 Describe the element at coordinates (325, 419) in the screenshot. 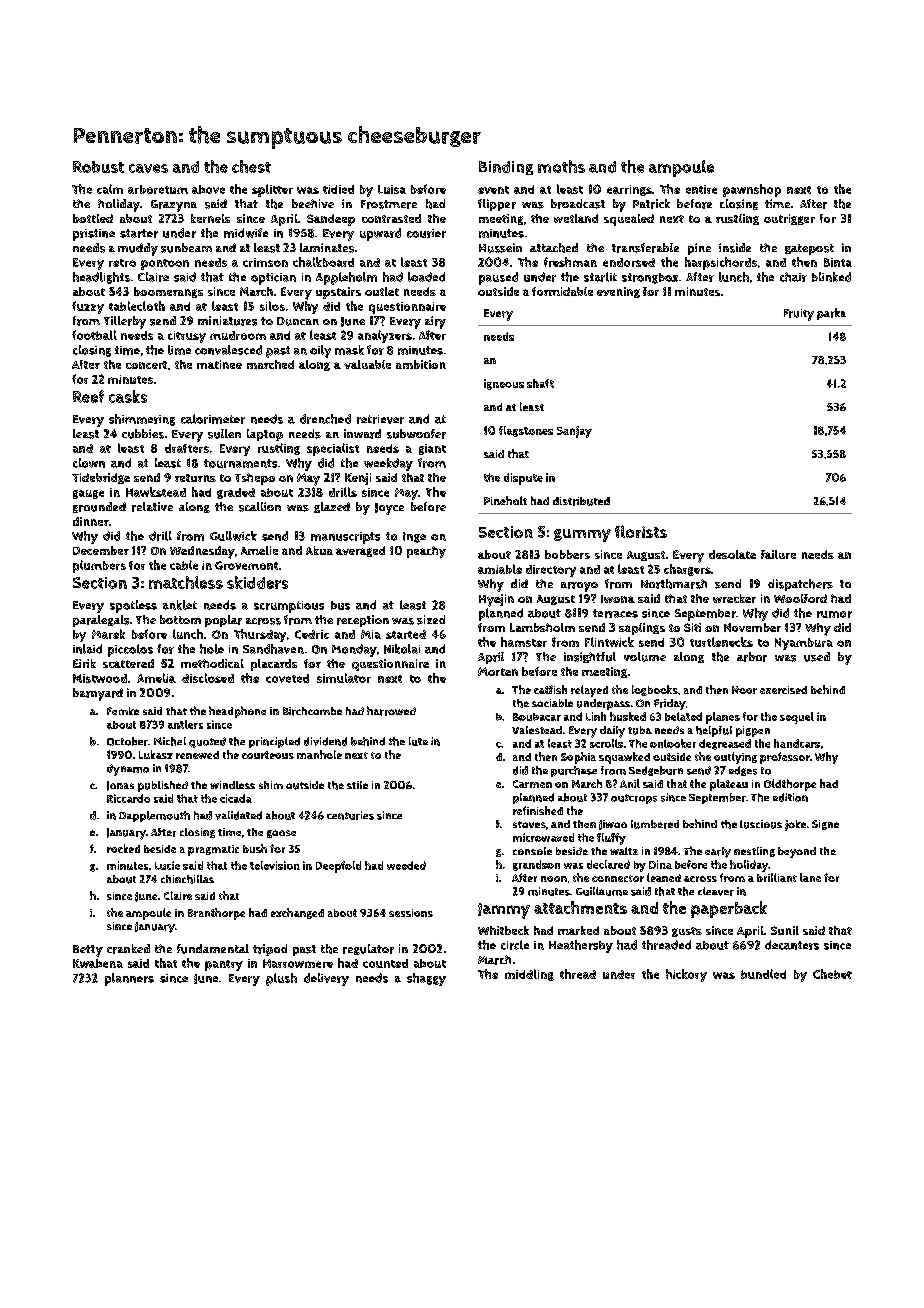

I see `drenched` at that location.
